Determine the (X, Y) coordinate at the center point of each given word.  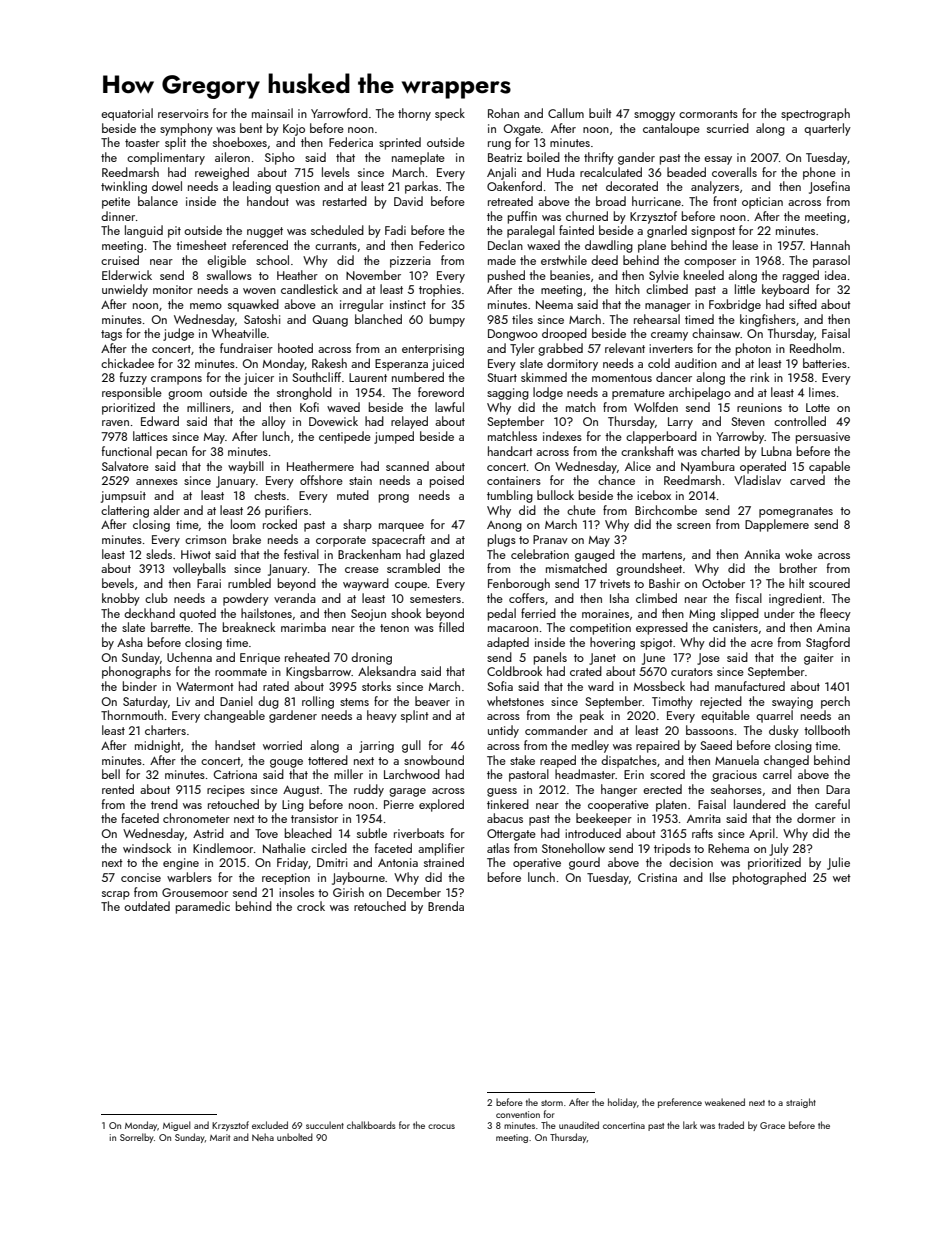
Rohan (503, 113)
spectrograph (815, 114)
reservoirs (183, 113)
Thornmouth (132, 715)
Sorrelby (137, 1138)
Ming (702, 615)
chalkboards (371, 1125)
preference (680, 1103)
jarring (376, 747)
